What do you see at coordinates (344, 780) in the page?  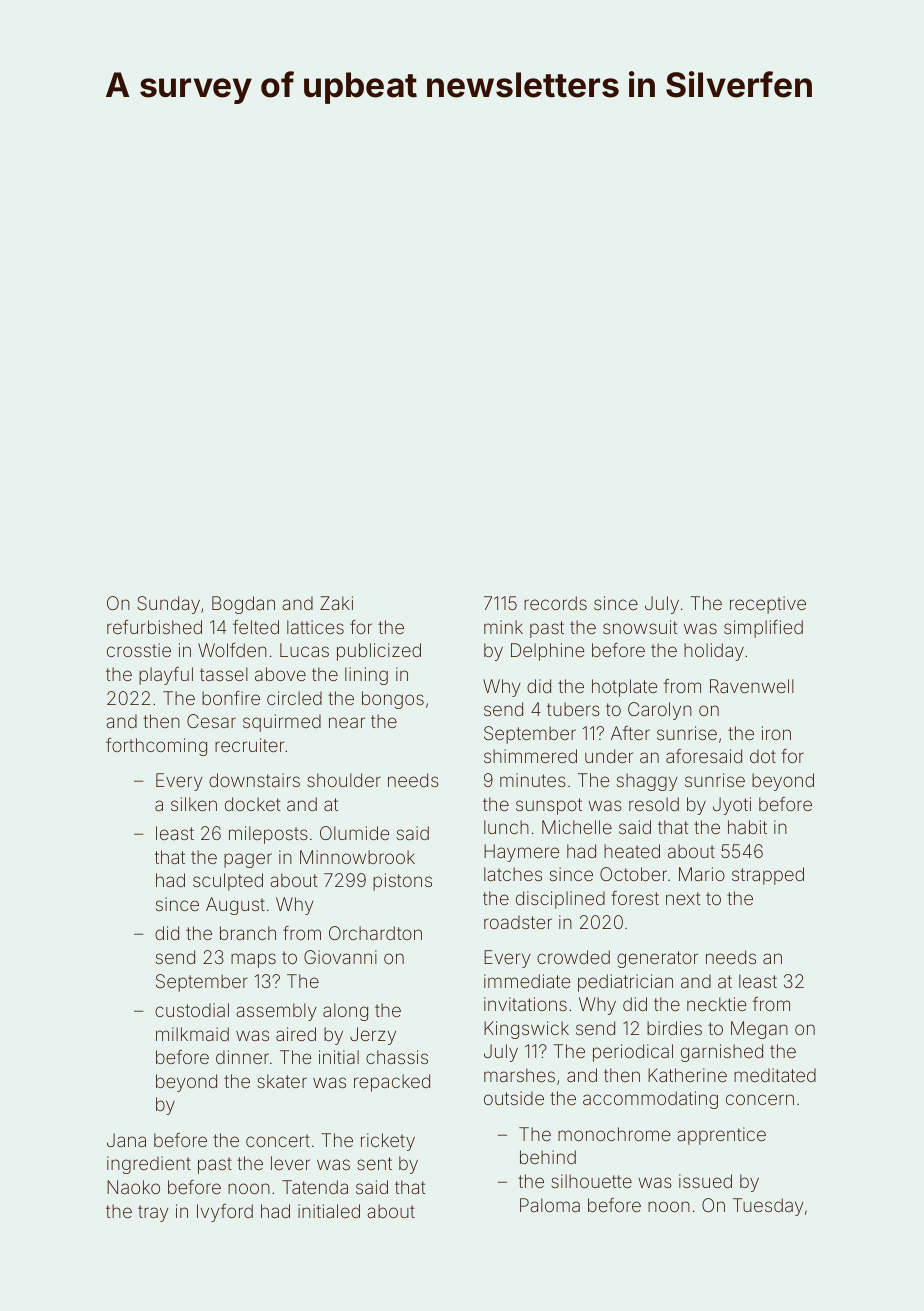 I see `shoulder` at bounding box center [344, 780].
